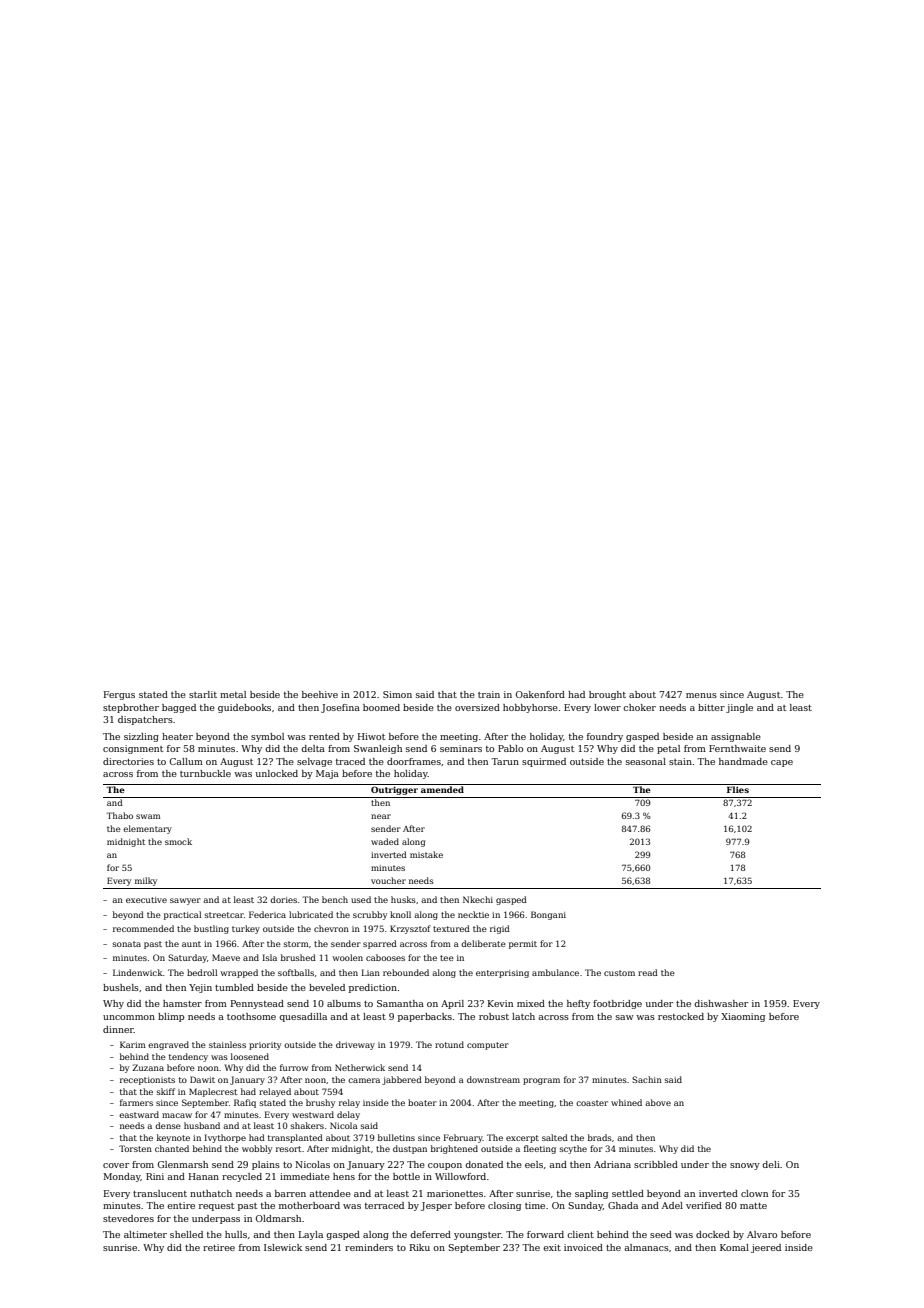 This image has height=1308, width=924. Describe the element at coordinates (267, 914) in the image. I see `Federica` at that location.
